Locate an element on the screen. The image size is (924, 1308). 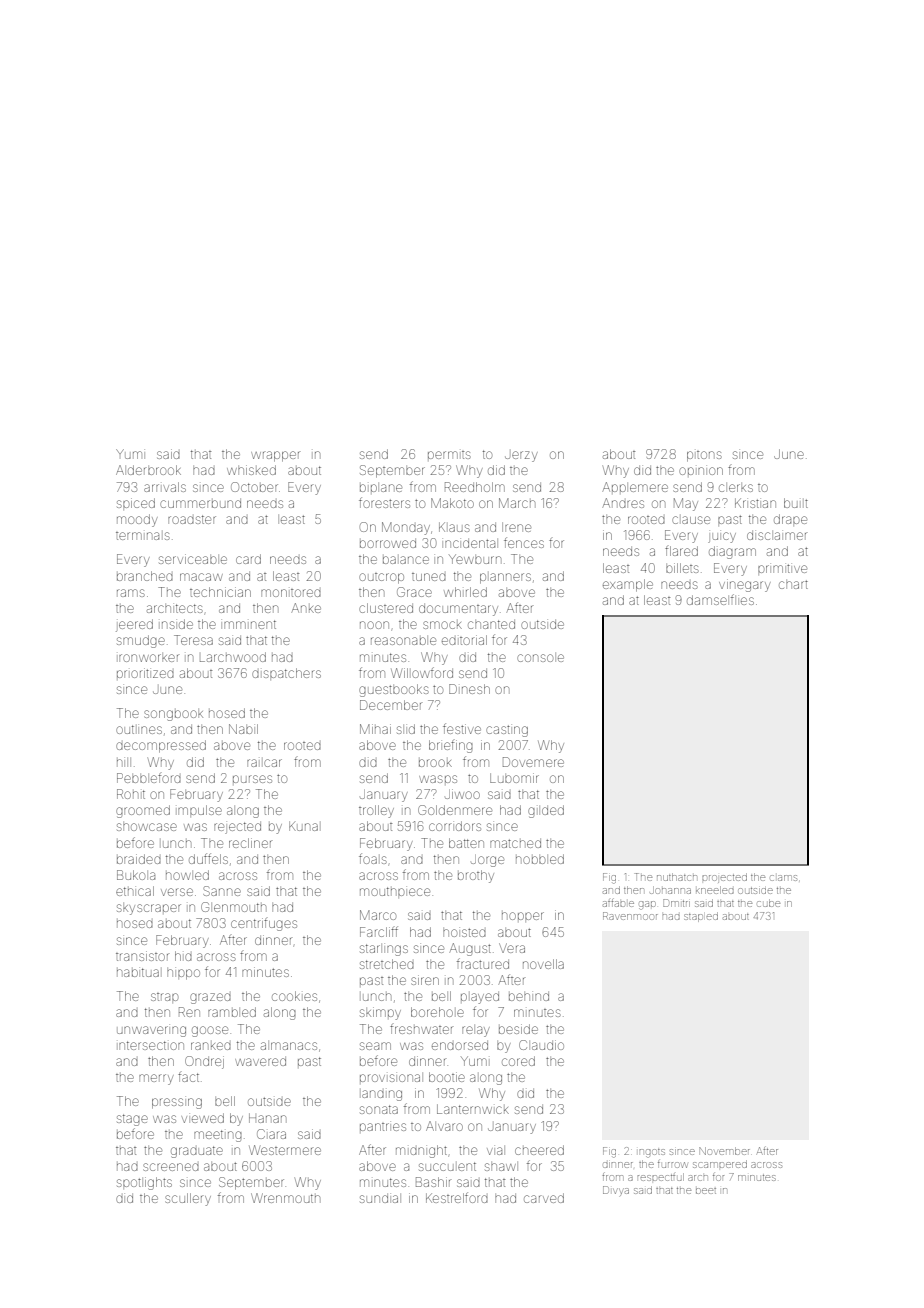
shawl is located at coordinates (500, 1167).
